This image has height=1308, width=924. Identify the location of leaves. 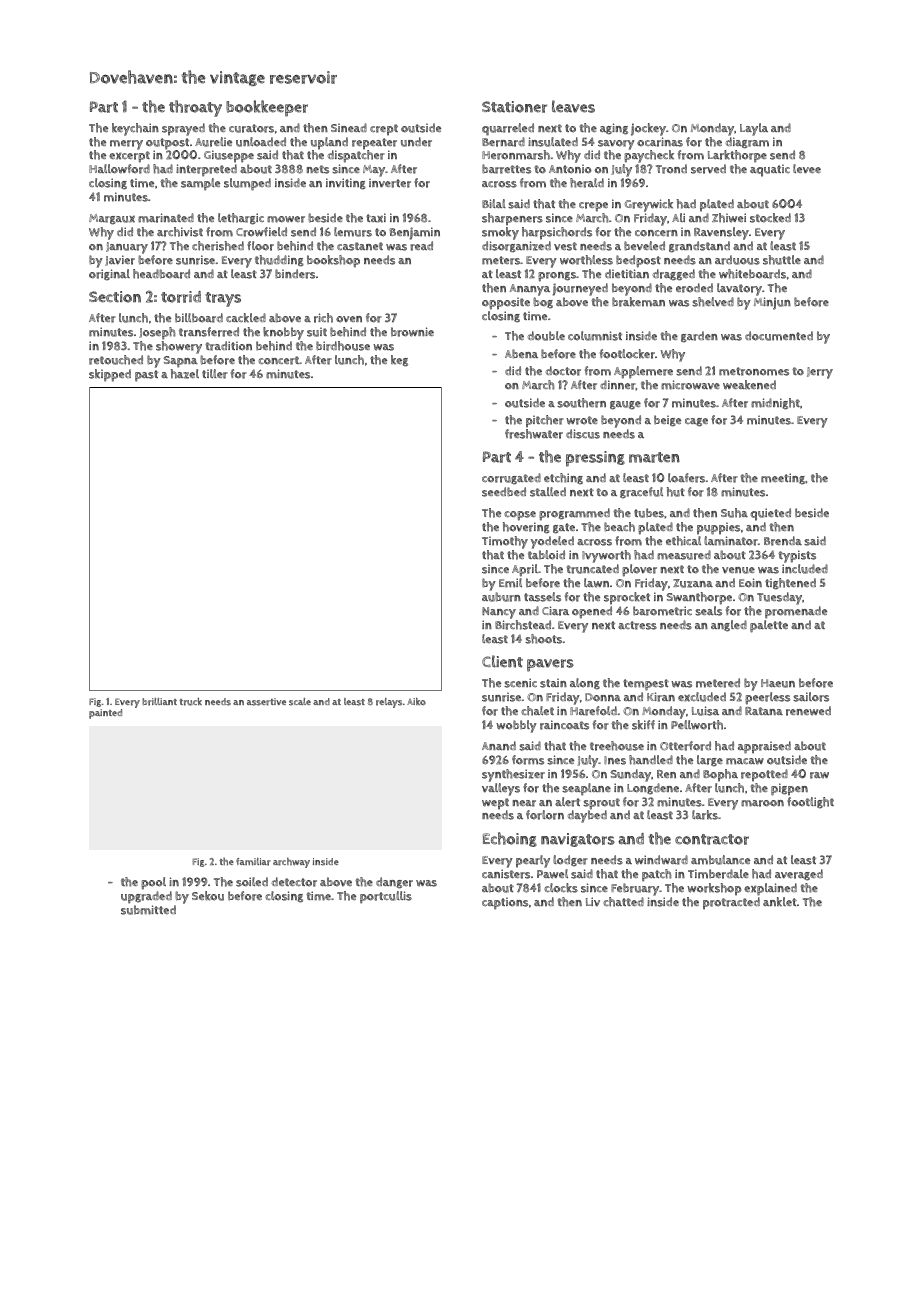
(573, 106).
